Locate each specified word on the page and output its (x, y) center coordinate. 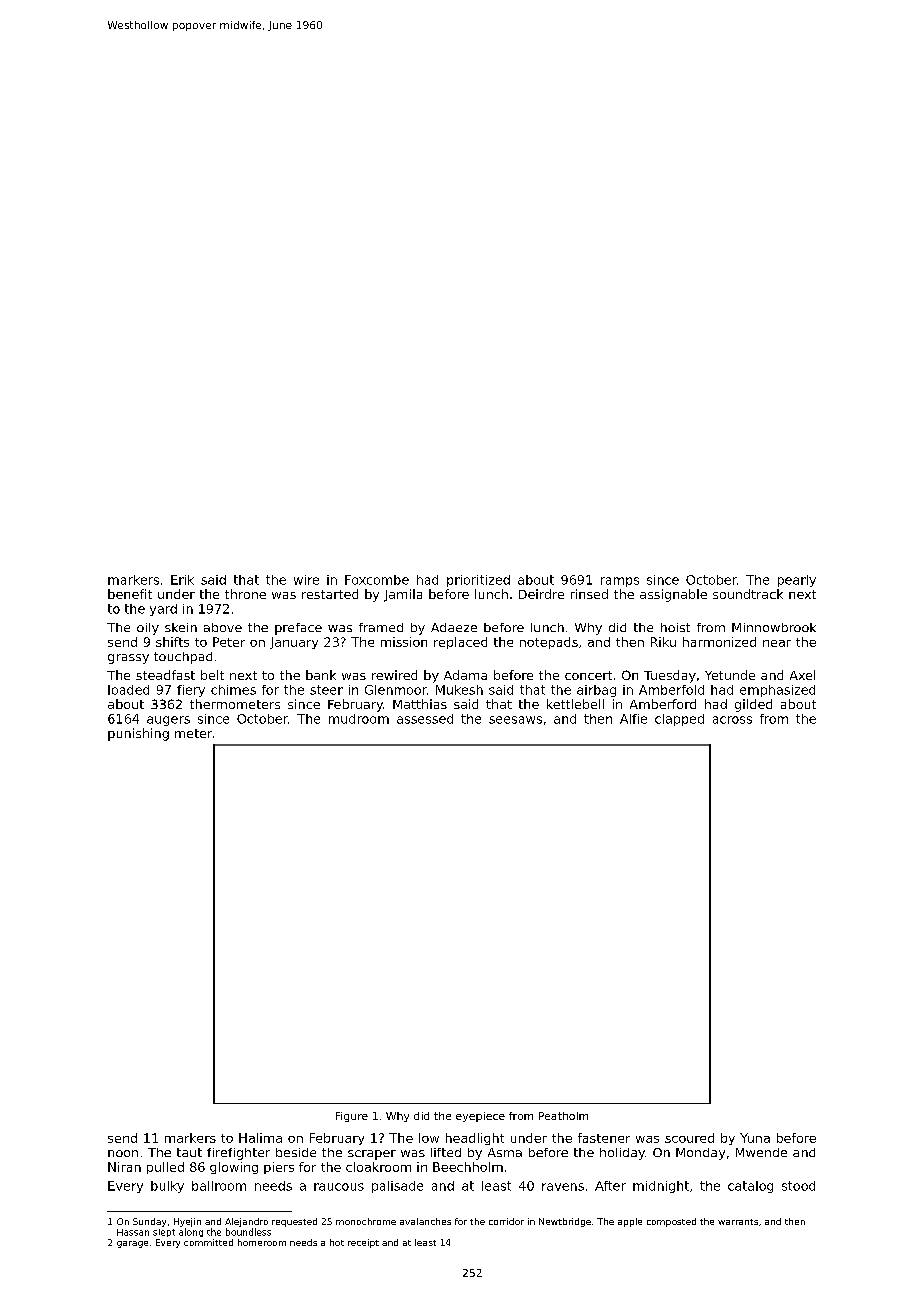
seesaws (515, 720)
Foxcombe (377, 580)
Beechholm (468, 1167)
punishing (138, 734)
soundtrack (748, 594)
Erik (182, 580)
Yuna (755, 1138)
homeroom (262, 1242)
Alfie (633, 719)
